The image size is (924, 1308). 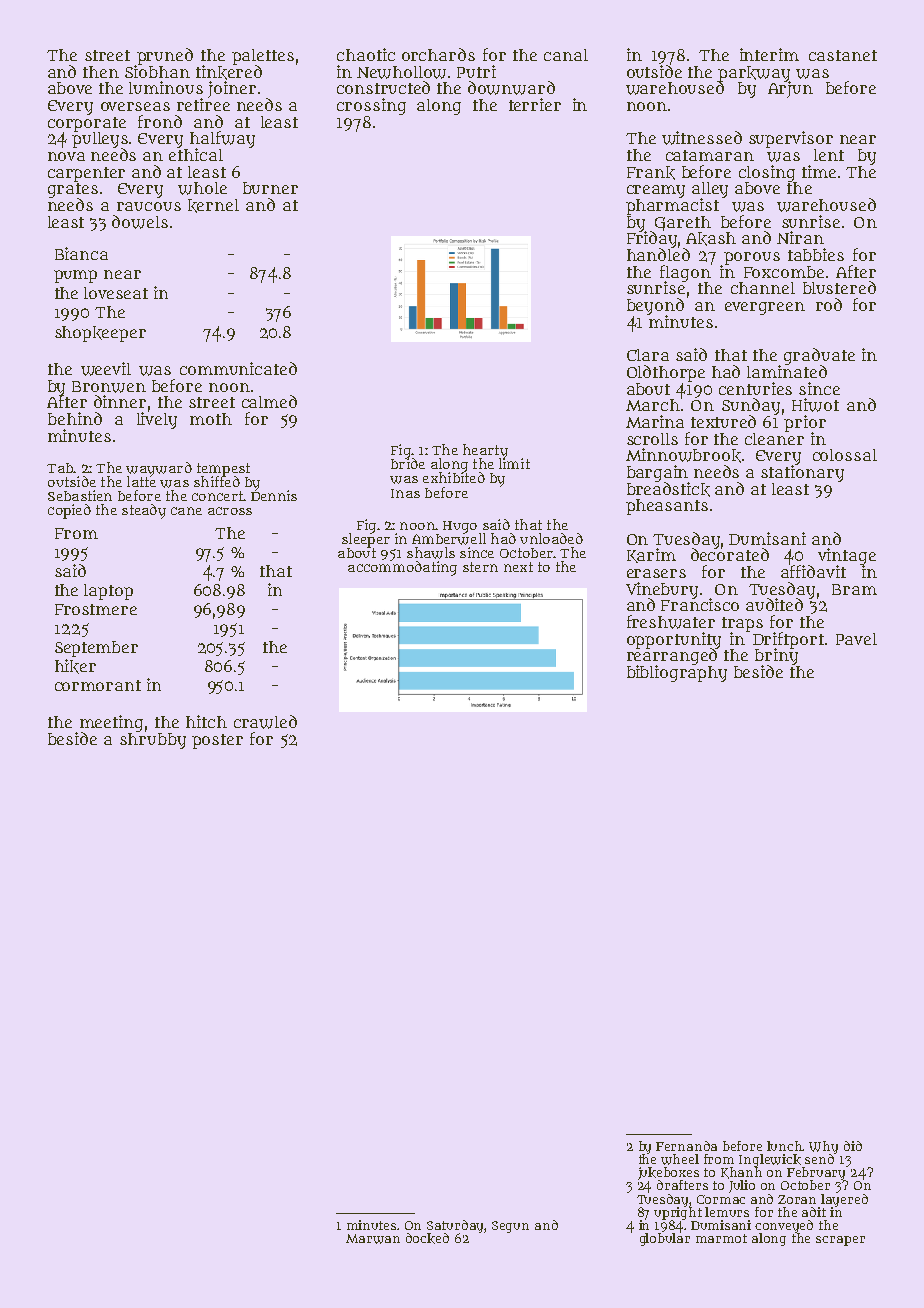 I want to click on Fernanda, so click(x=686, y=1146).
